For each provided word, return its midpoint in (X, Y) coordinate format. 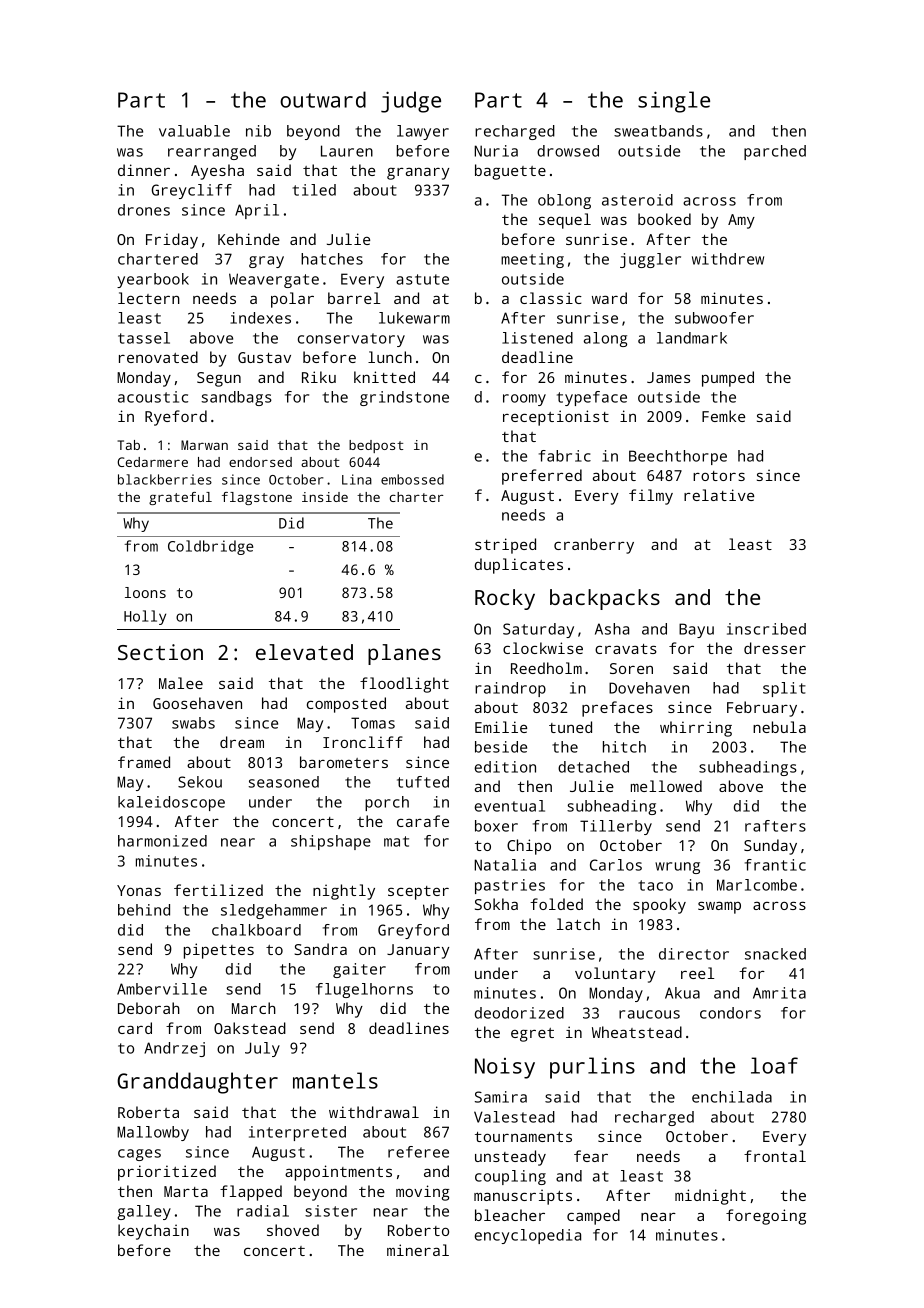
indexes (260, 318)
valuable (194, 131)
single (674, 102)
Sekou (200, 782)
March (254, 1008)
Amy (741, 221)
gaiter (359, 970)
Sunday (770, 847)
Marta (186, 1191)
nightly (344, 892)
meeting (532, 260)
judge (411, 102)
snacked (775, 954)
